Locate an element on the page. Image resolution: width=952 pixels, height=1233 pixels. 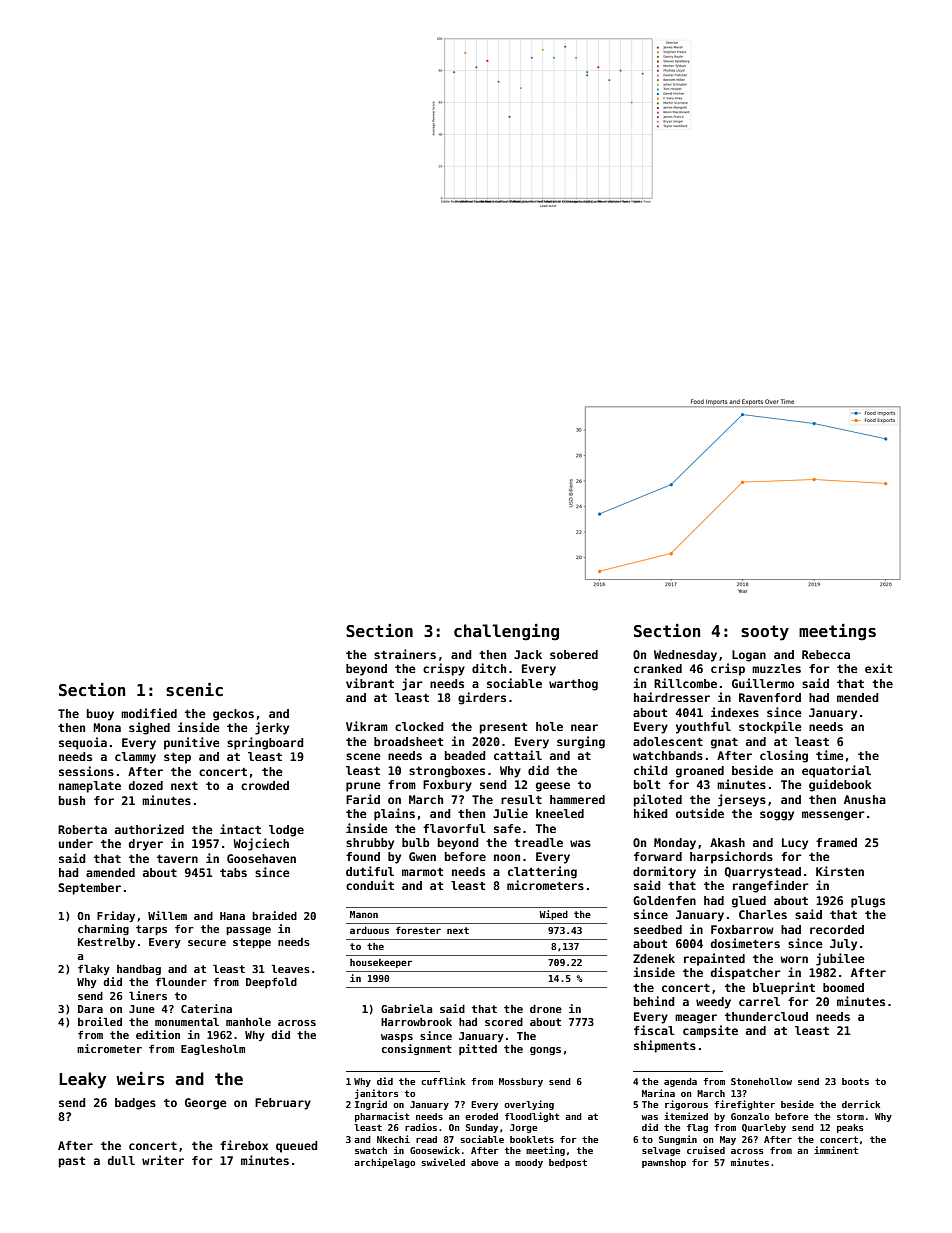
sooty is located at coordinates (765, 633).
